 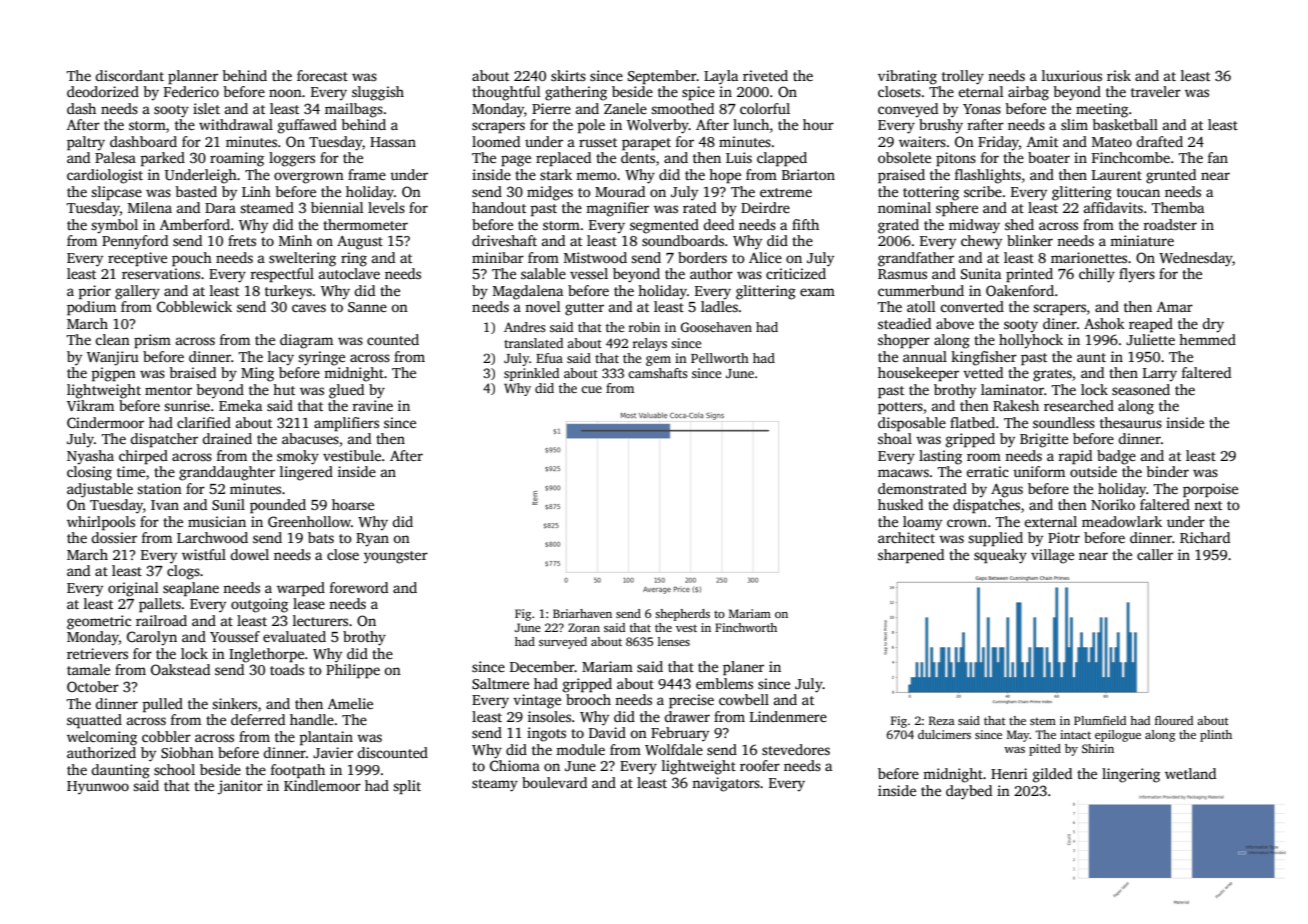 I want to click on lasting, so click(x=940, y=457).
